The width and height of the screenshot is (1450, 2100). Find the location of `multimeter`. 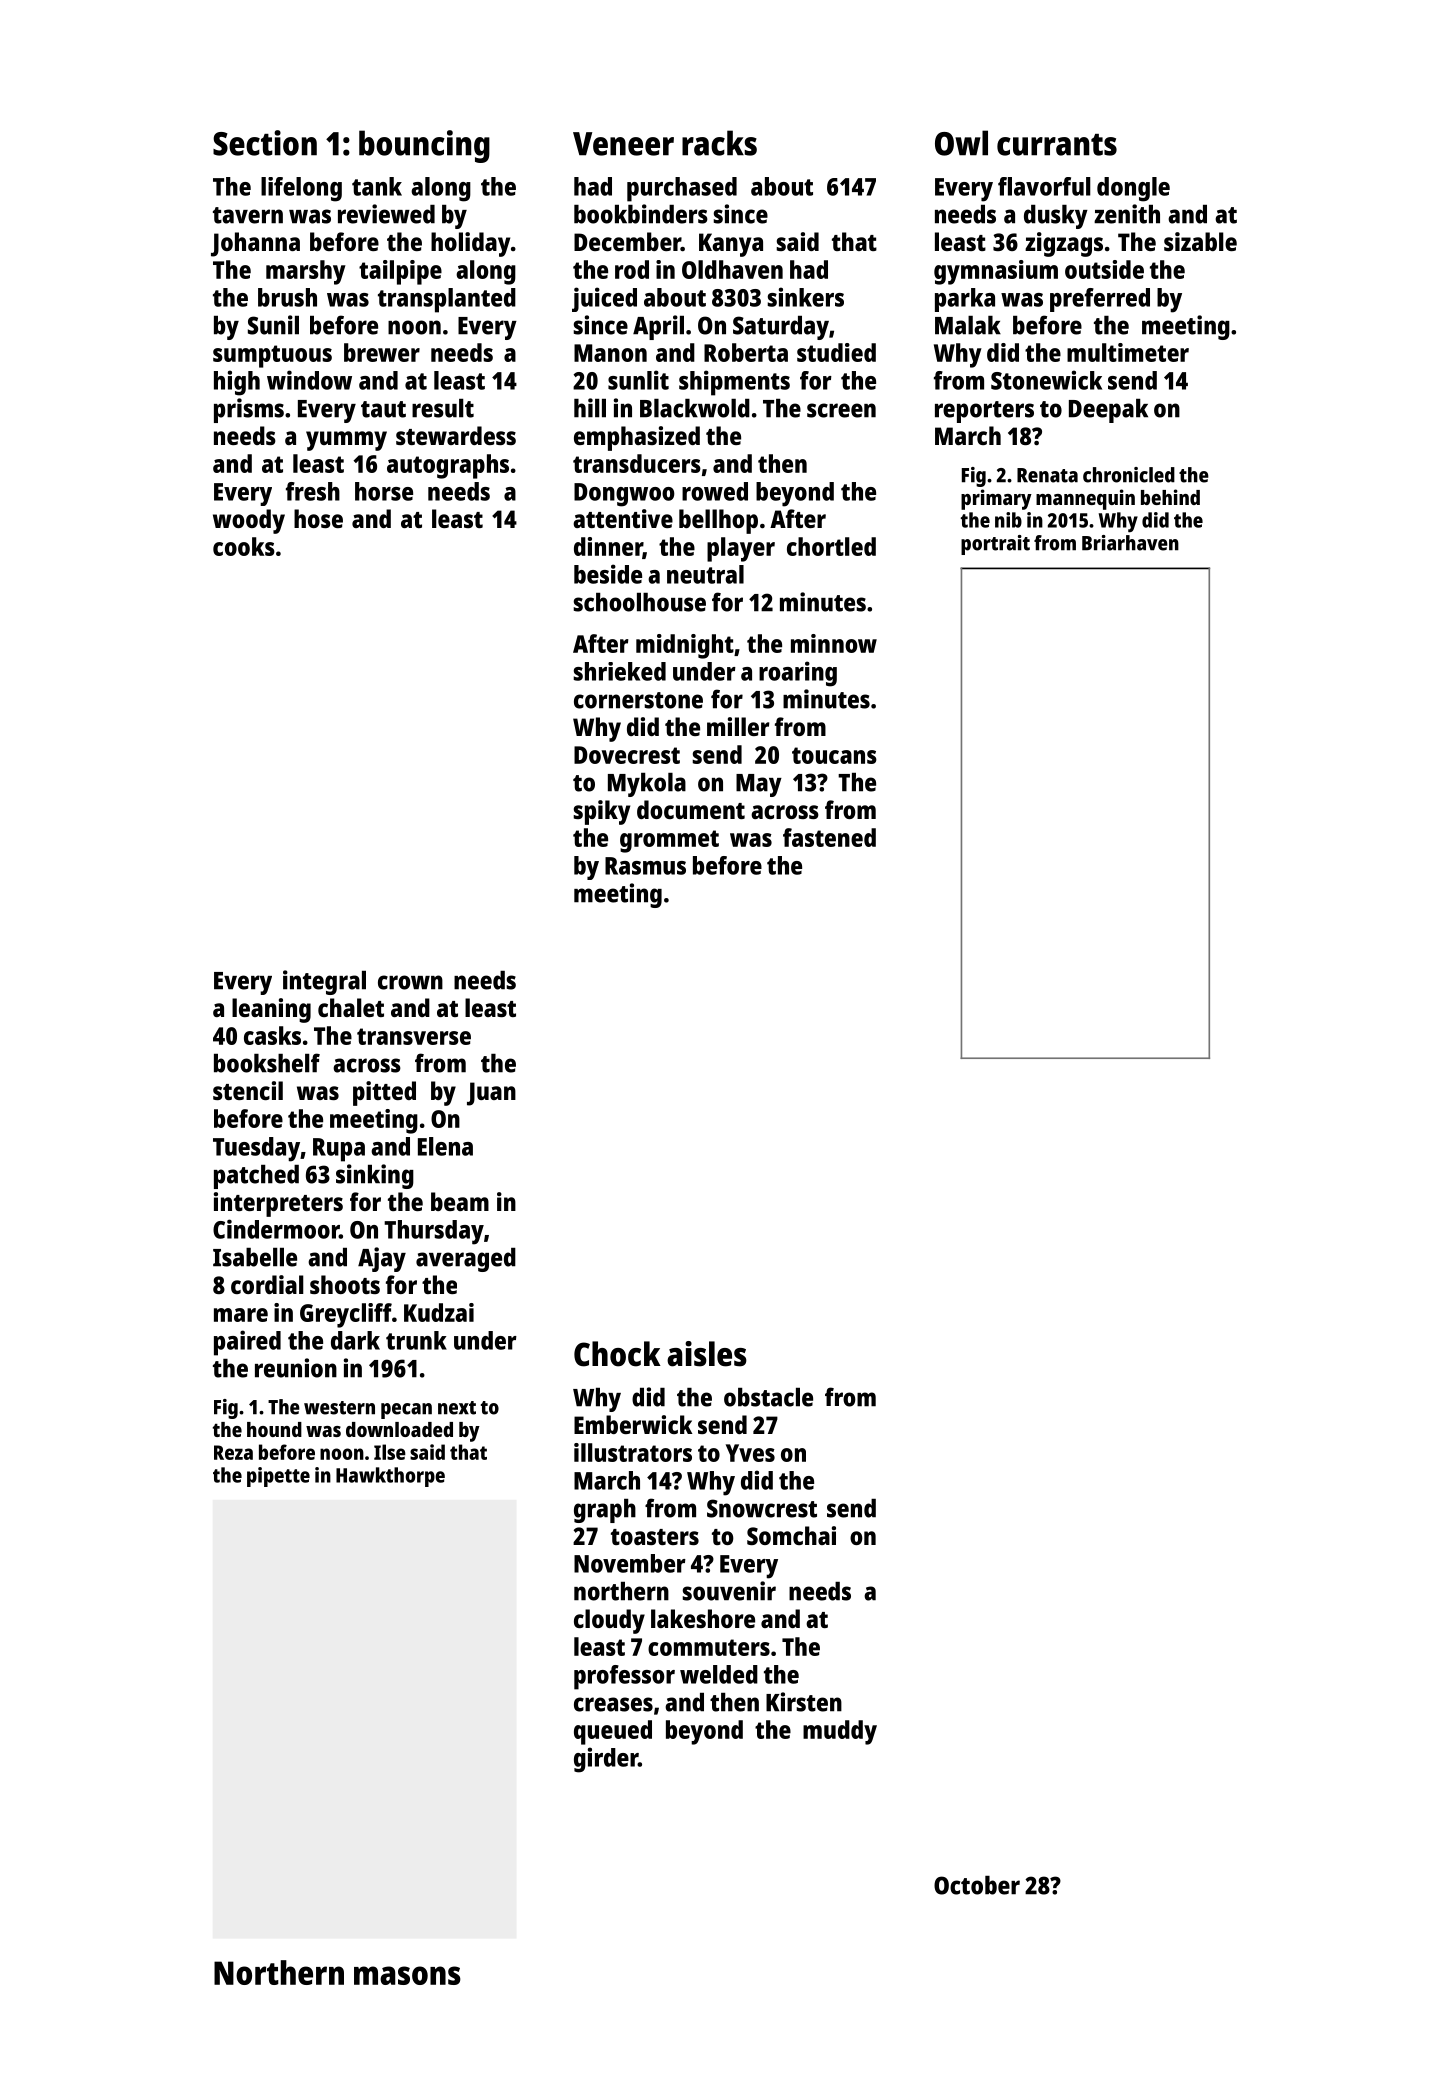

multimeter is located at coordinates (1128, 352).
